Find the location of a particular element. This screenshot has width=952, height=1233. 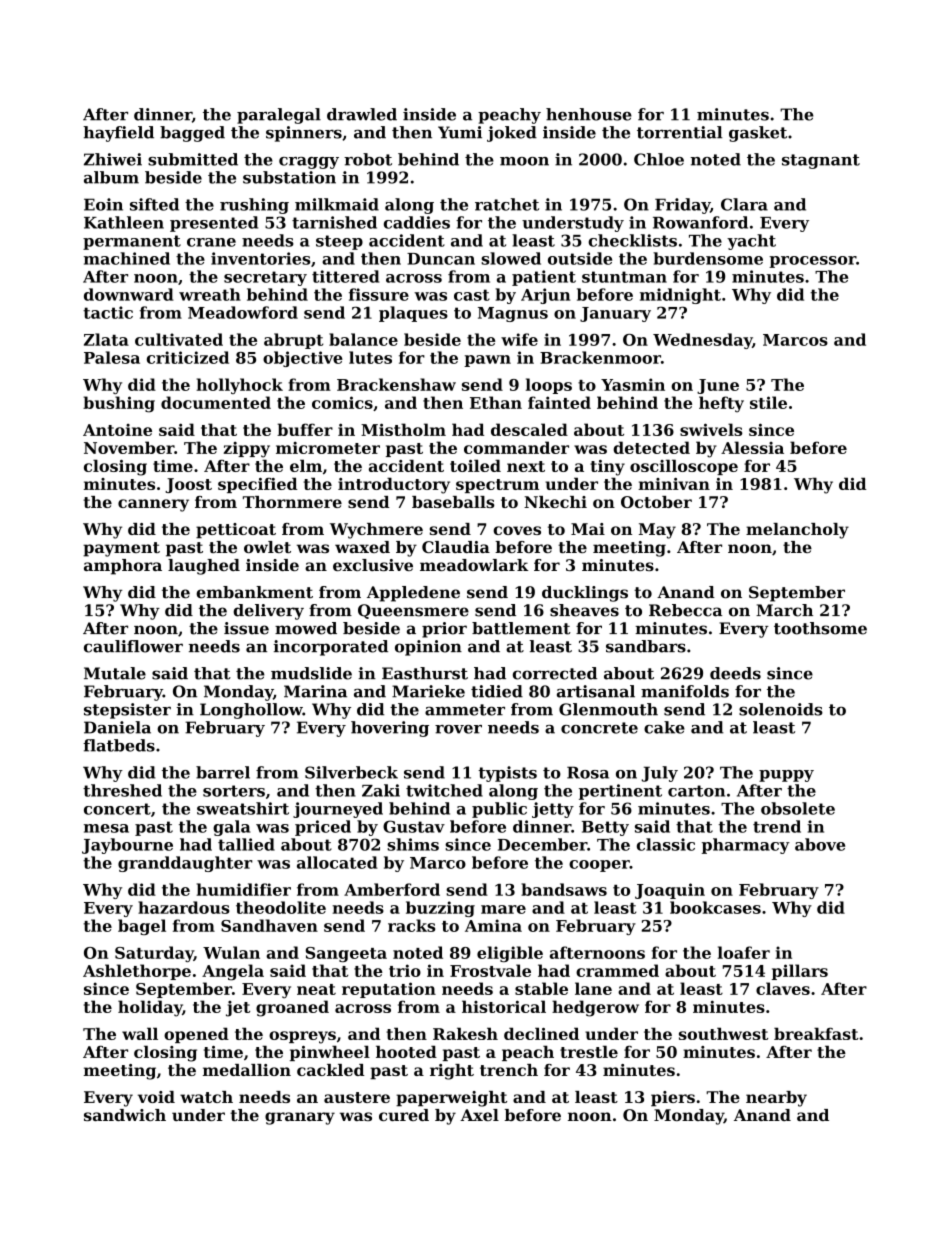

cannery is located at coordinates (153, 505).
